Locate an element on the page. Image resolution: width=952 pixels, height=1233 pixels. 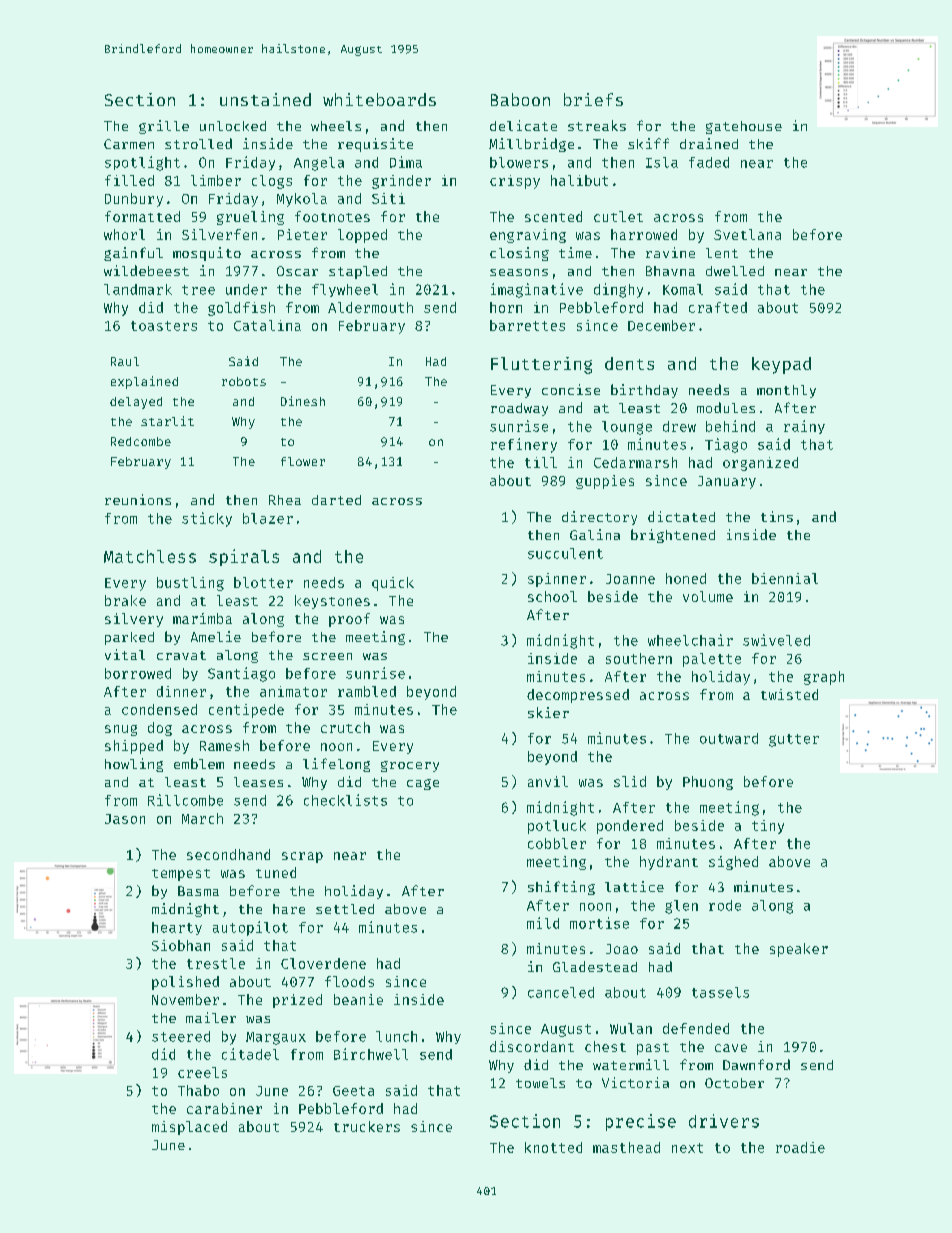
delayed is located at coordinates (136, 403).
